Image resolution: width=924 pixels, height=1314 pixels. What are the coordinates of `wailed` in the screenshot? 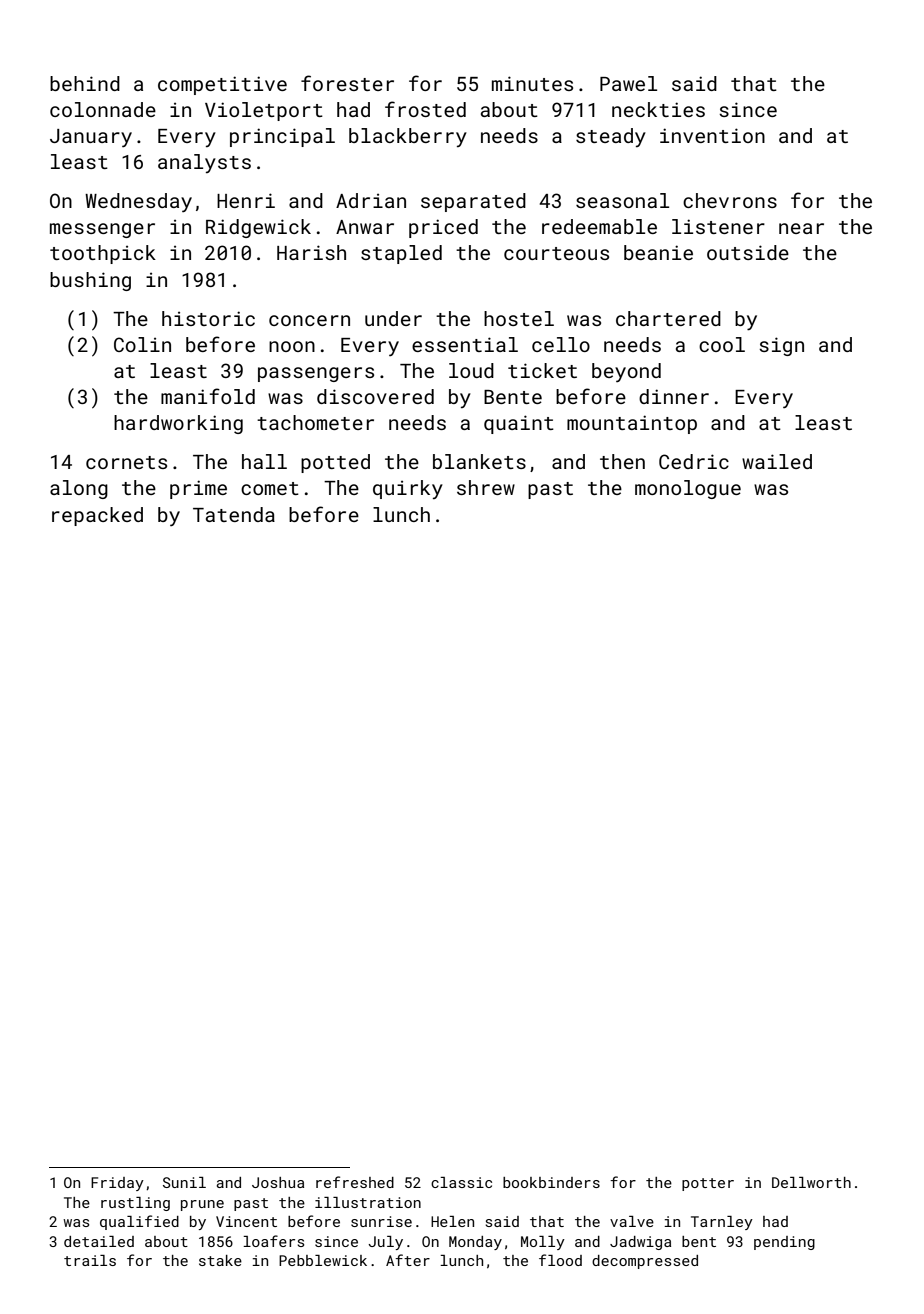 It's located at (777, 461).
